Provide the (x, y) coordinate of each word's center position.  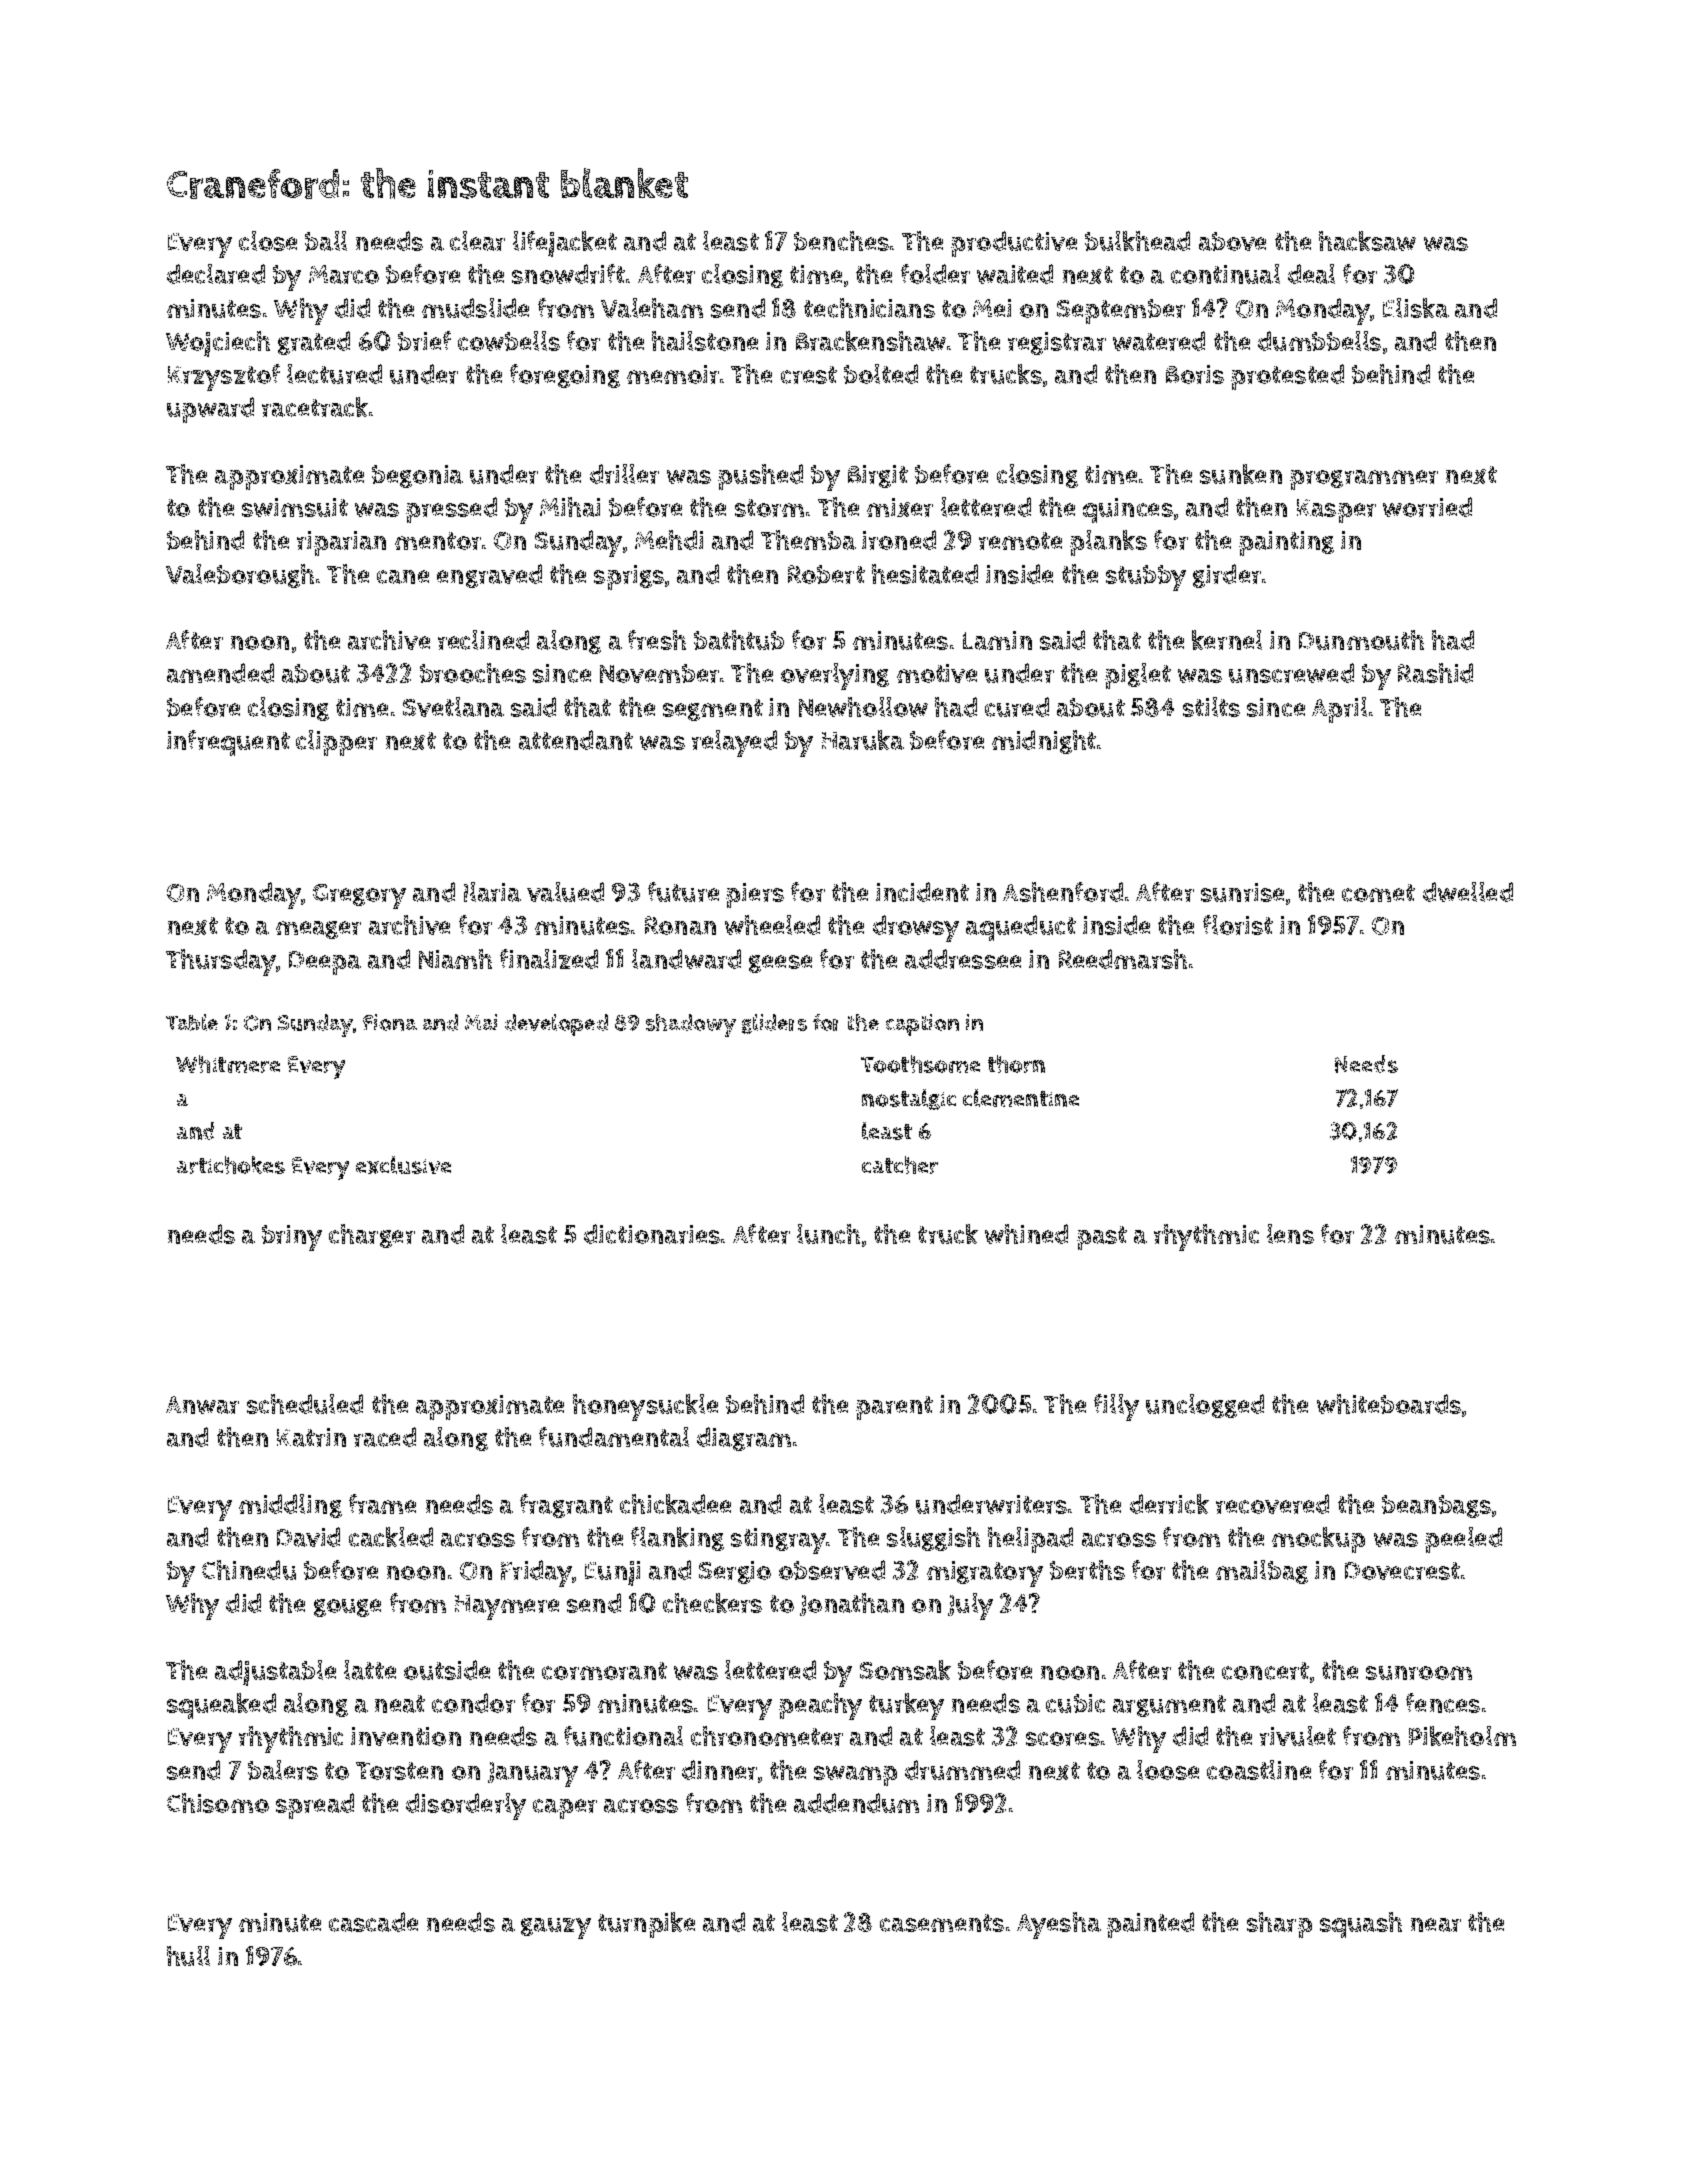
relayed (734, 743)
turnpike (646, 1925)
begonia (417, 476)
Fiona (390, 1022)
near (1436, 1925)
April (1339, 710)
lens (1290, 1234)
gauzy (556, 1928)
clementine (1021, 1098)
